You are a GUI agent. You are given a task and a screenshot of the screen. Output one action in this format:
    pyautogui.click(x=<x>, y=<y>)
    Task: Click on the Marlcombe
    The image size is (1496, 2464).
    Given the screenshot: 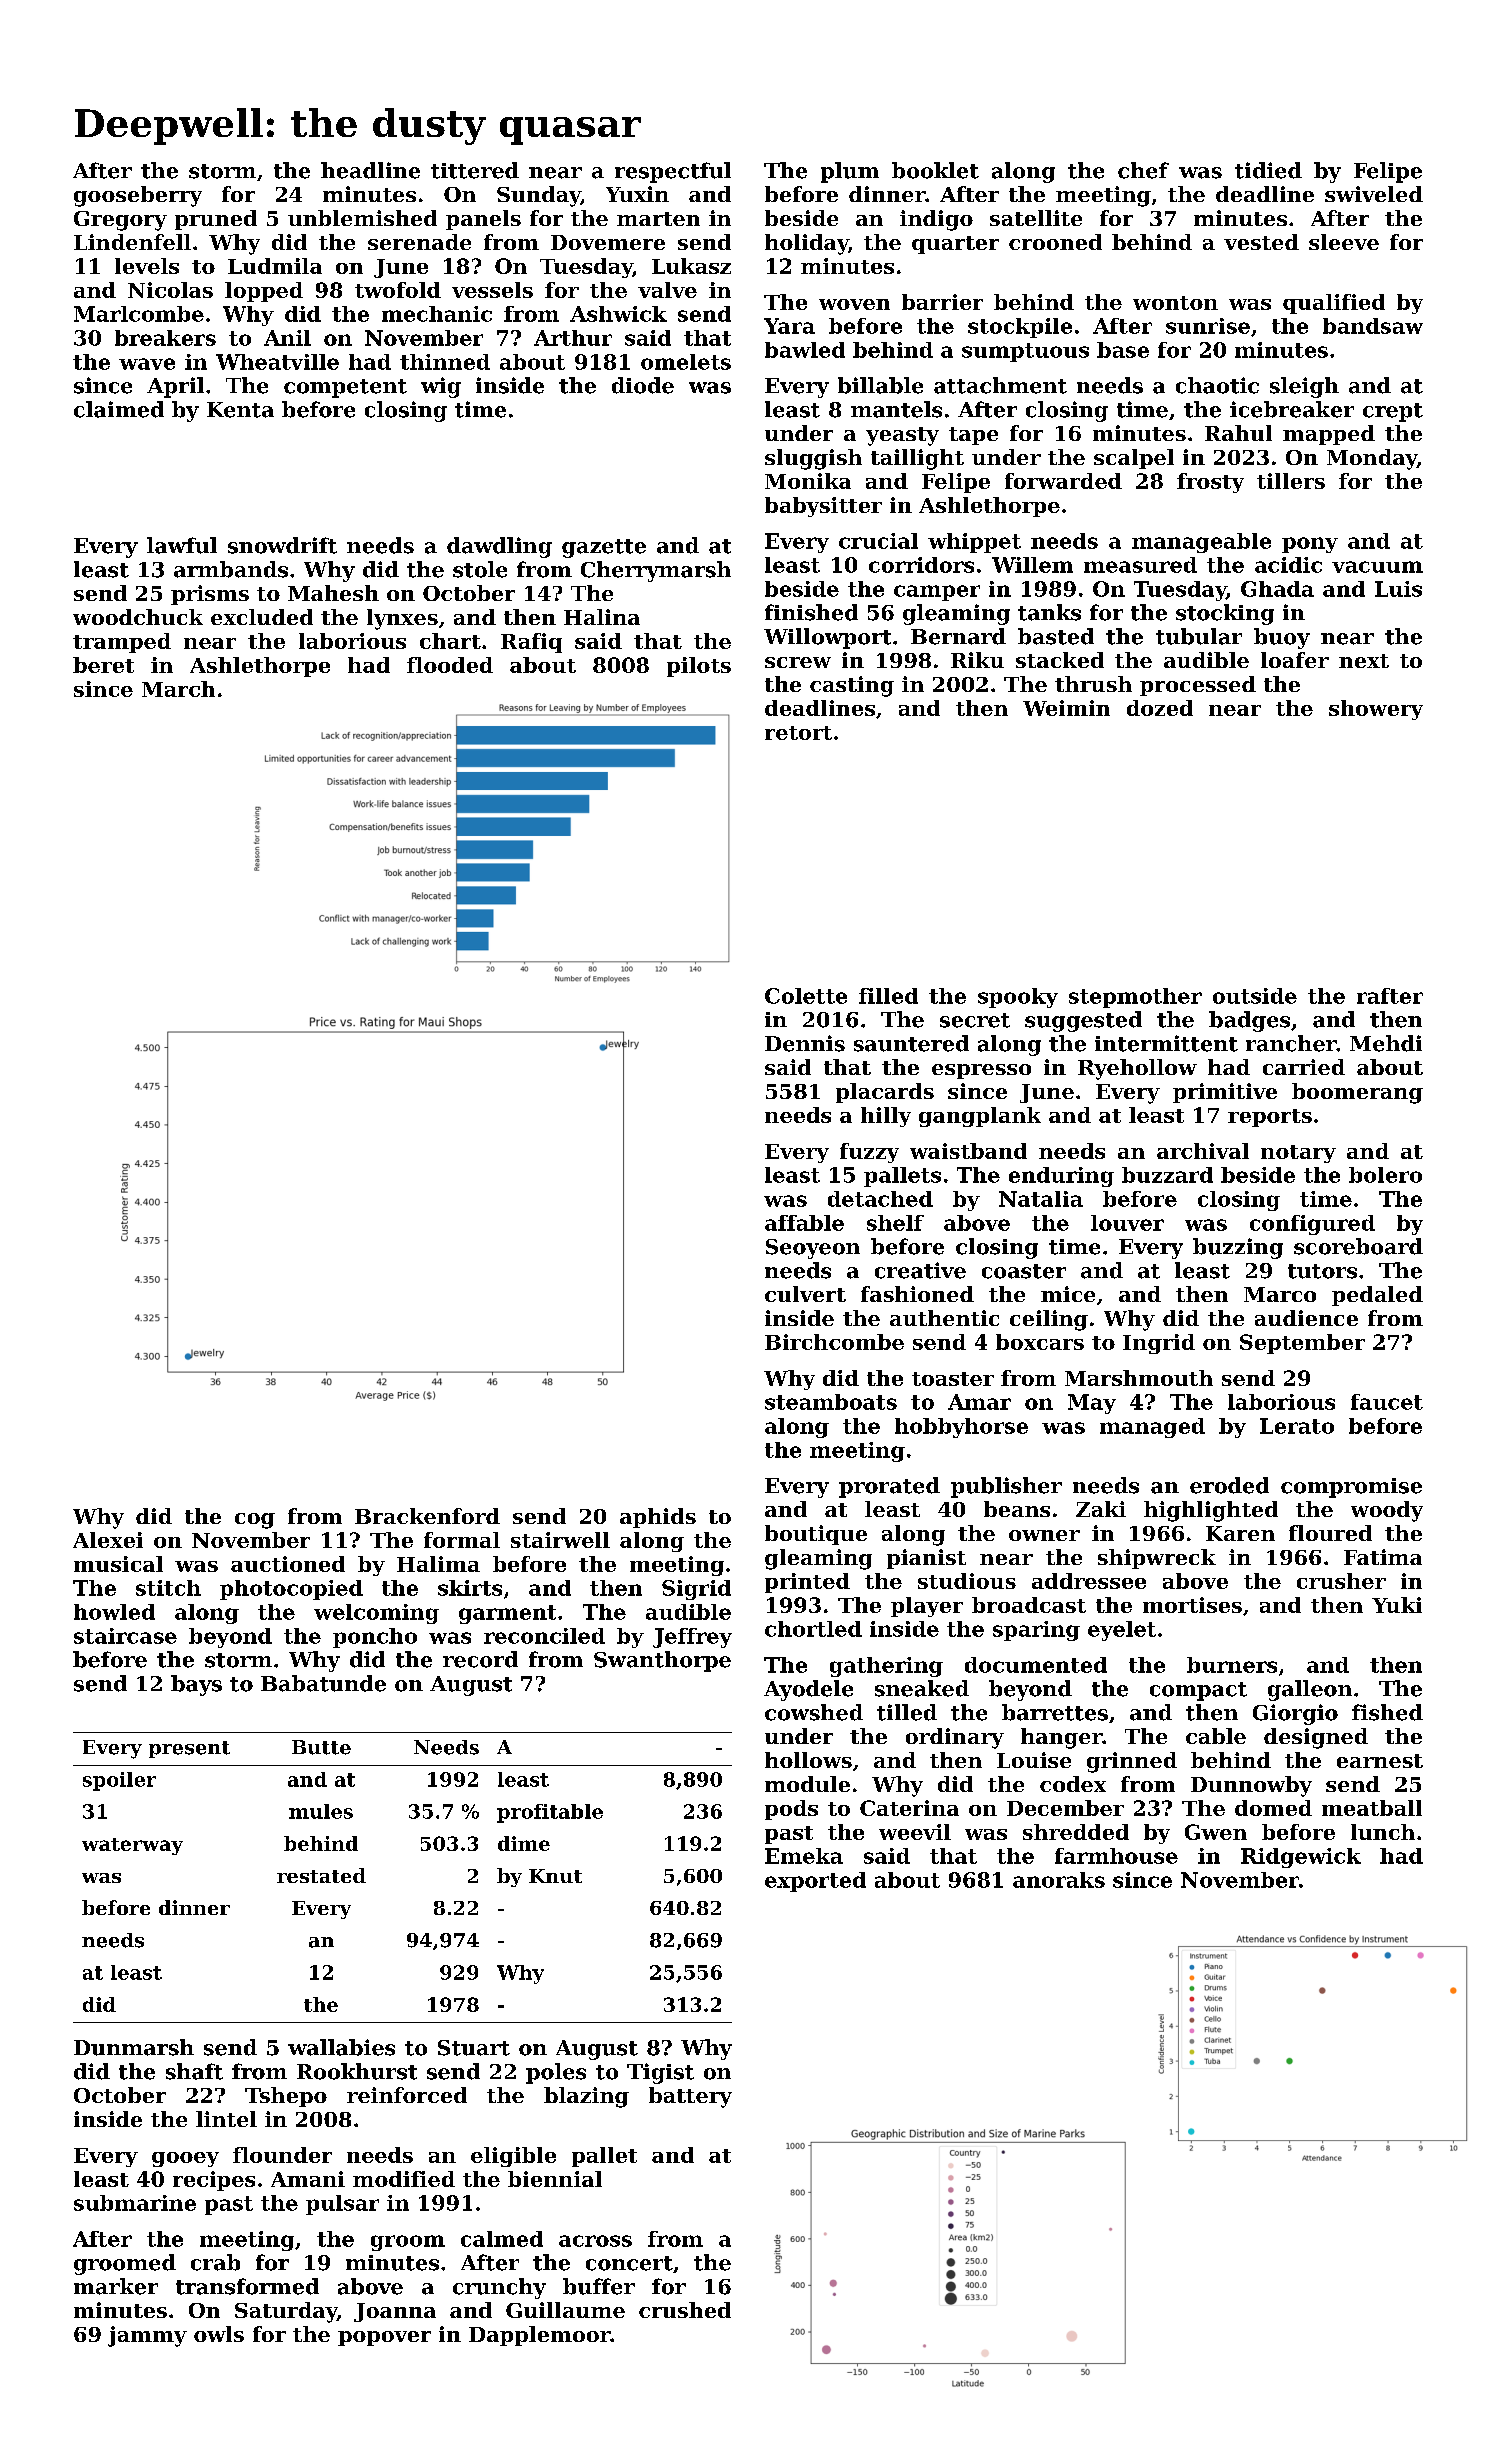 What is the action you would take?
    pyautogui.click(x=139, y=314)
